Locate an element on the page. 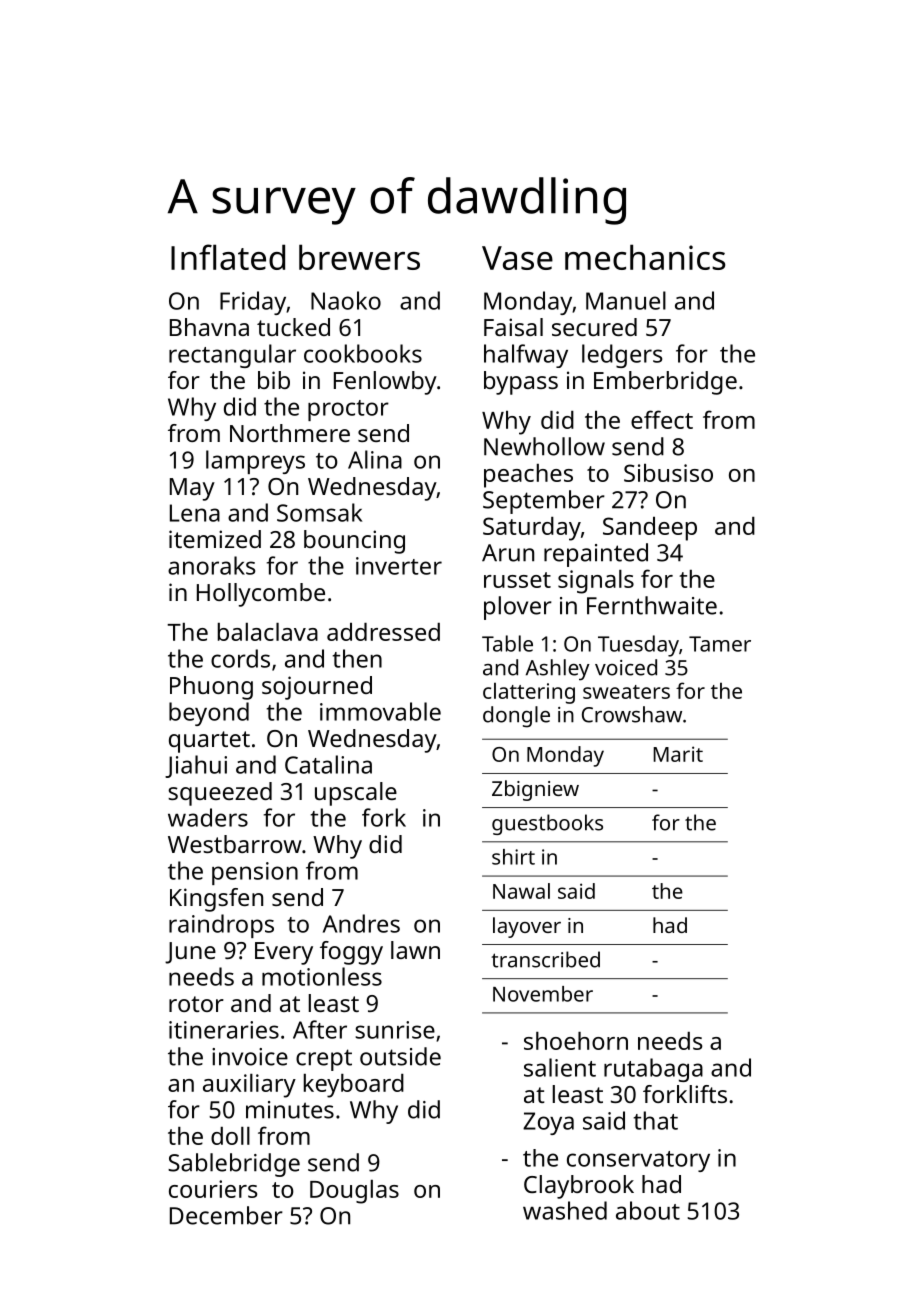  transcribed is located at coordinates (545, 959).
